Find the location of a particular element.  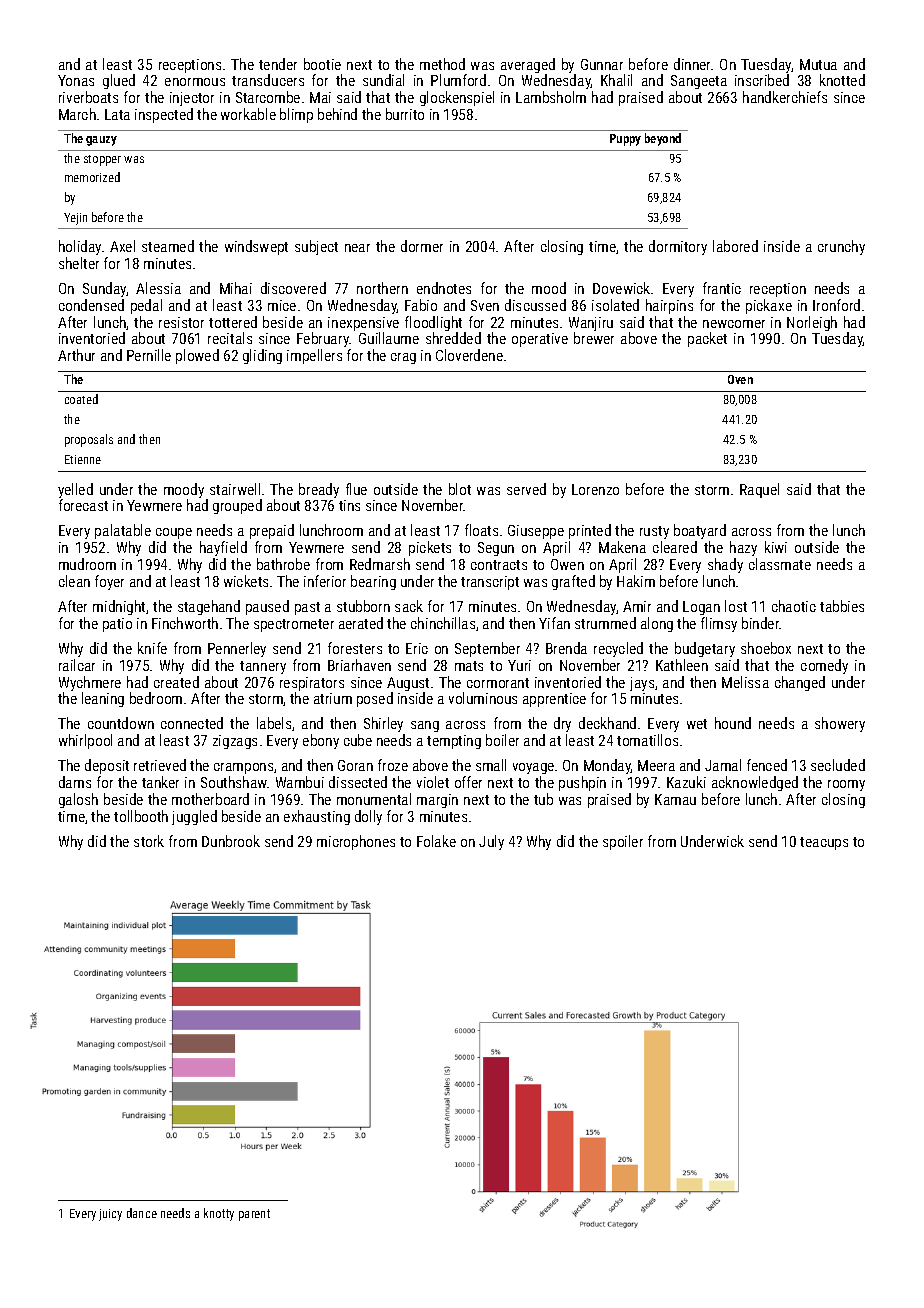

spoiler is located at coordinates (623, 842).
